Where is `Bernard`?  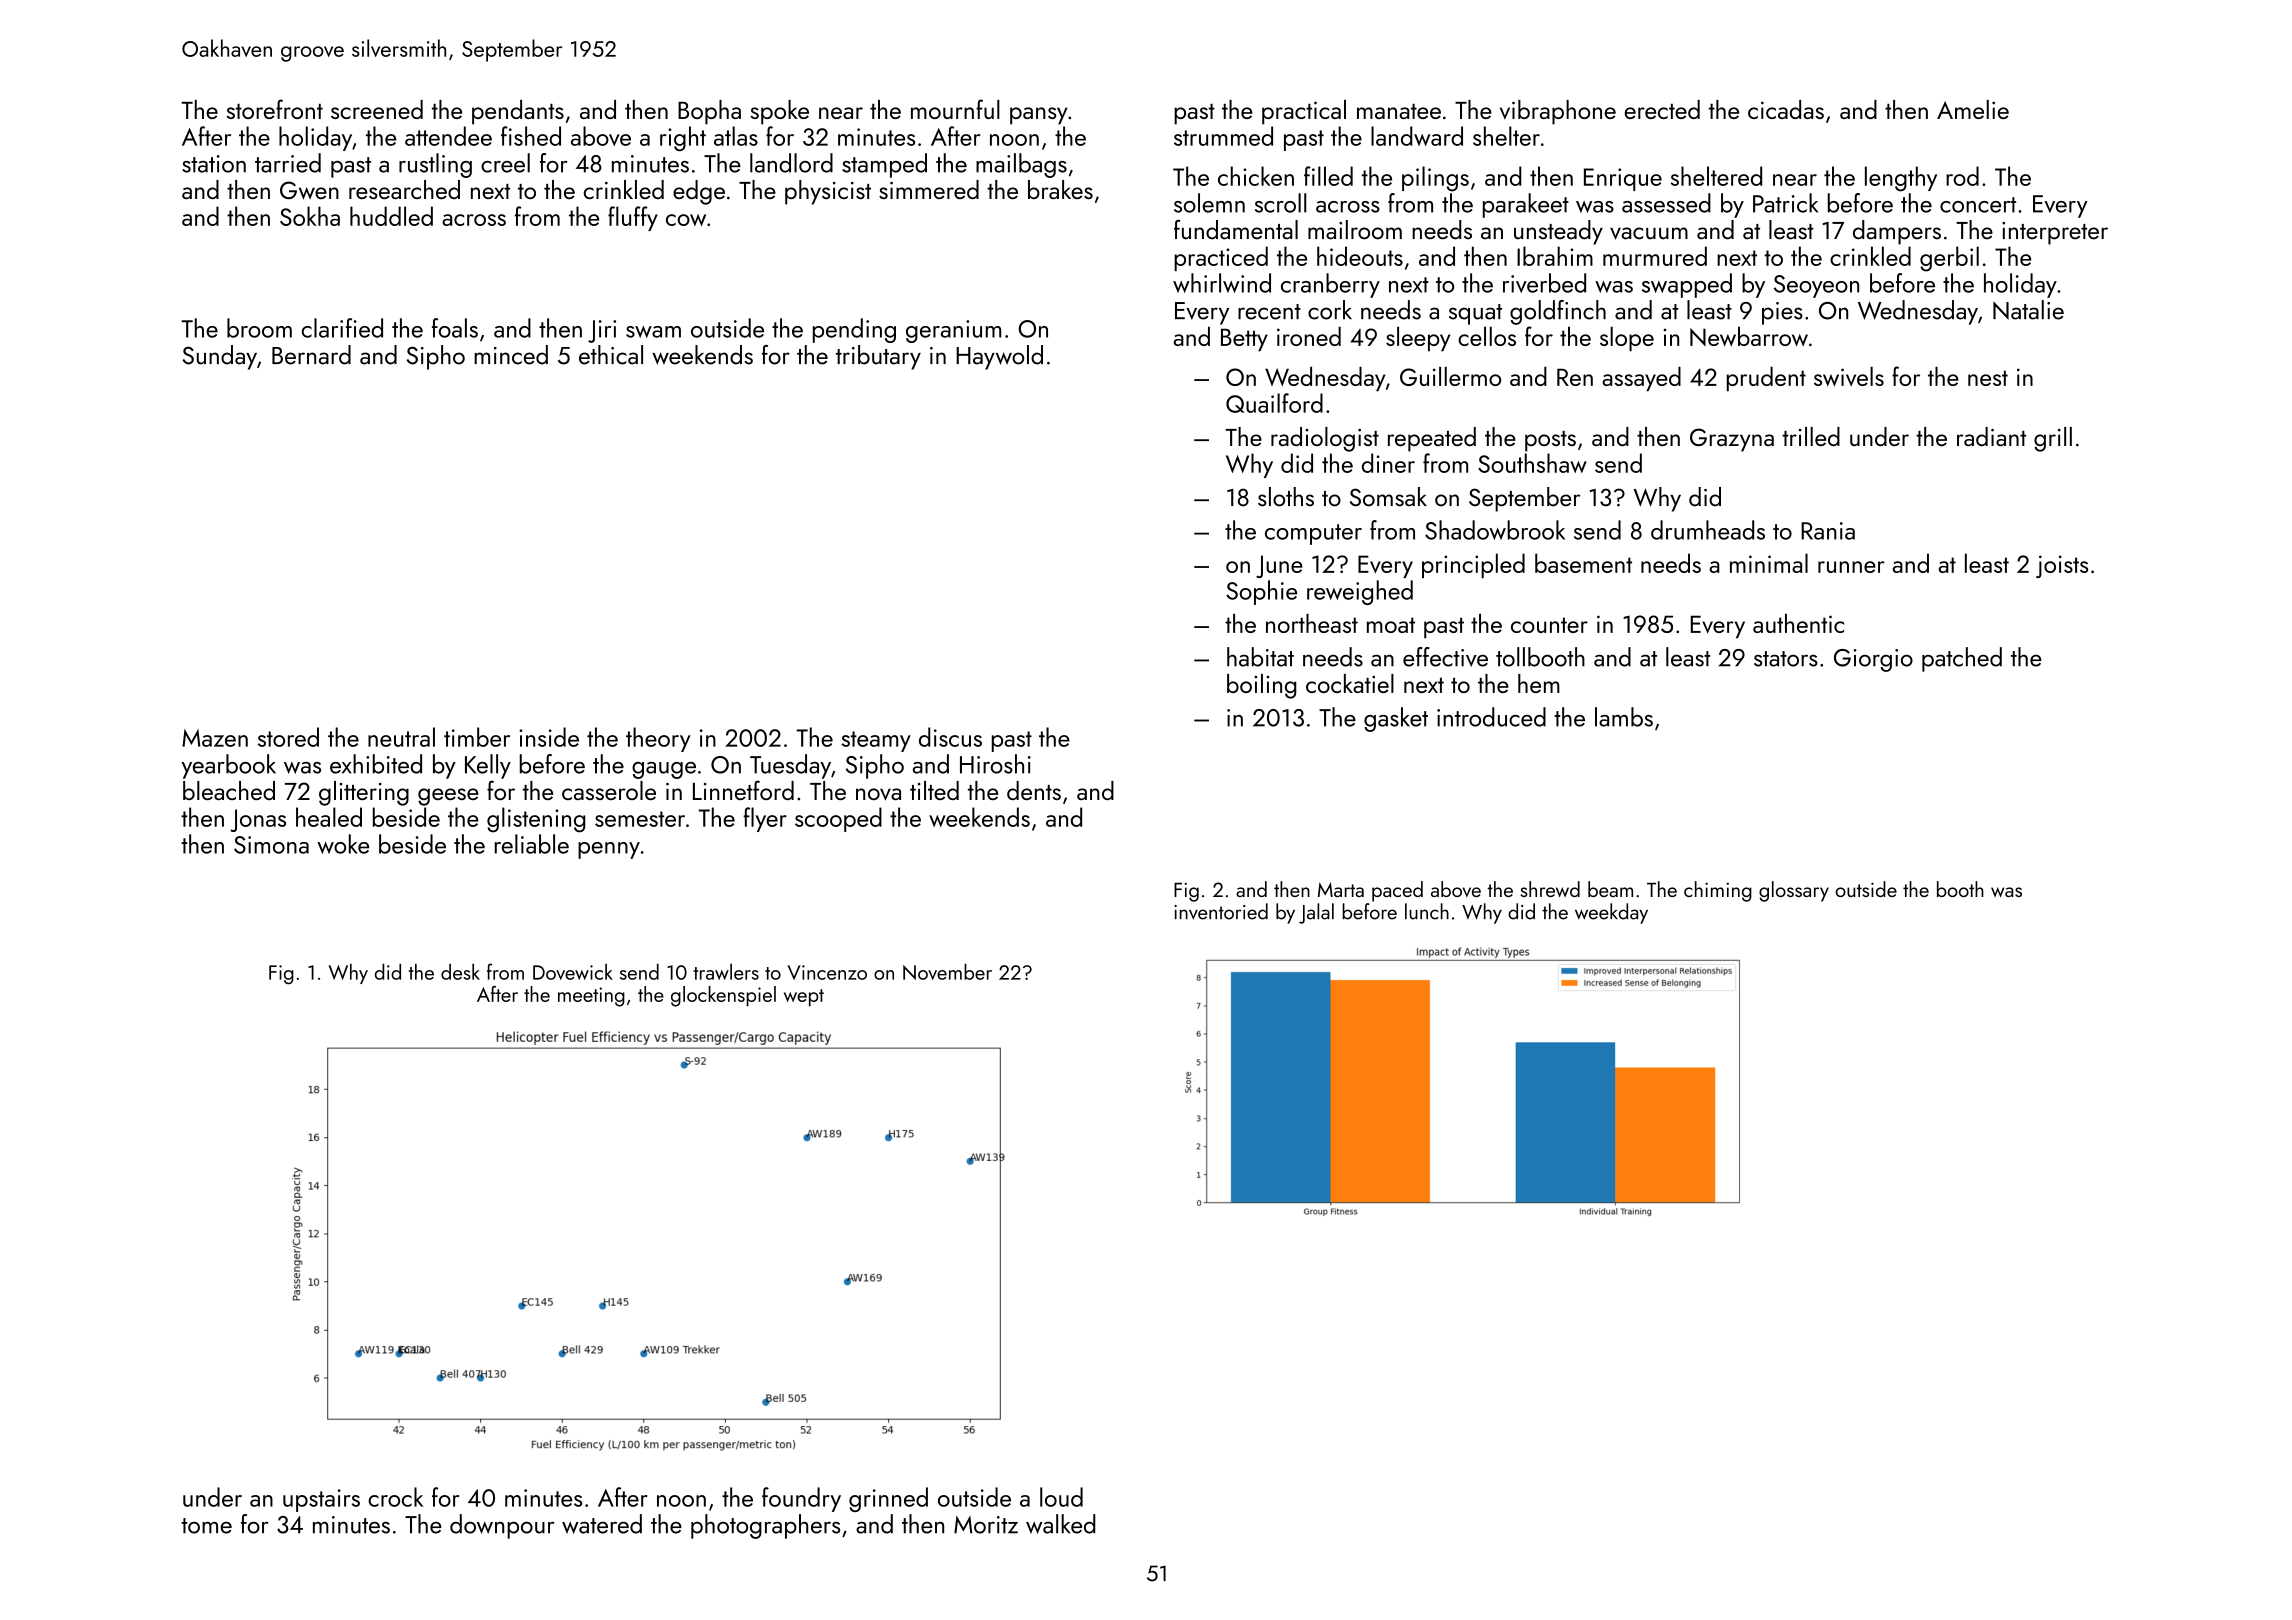
Bernard is located at coordinates (311, 355).
